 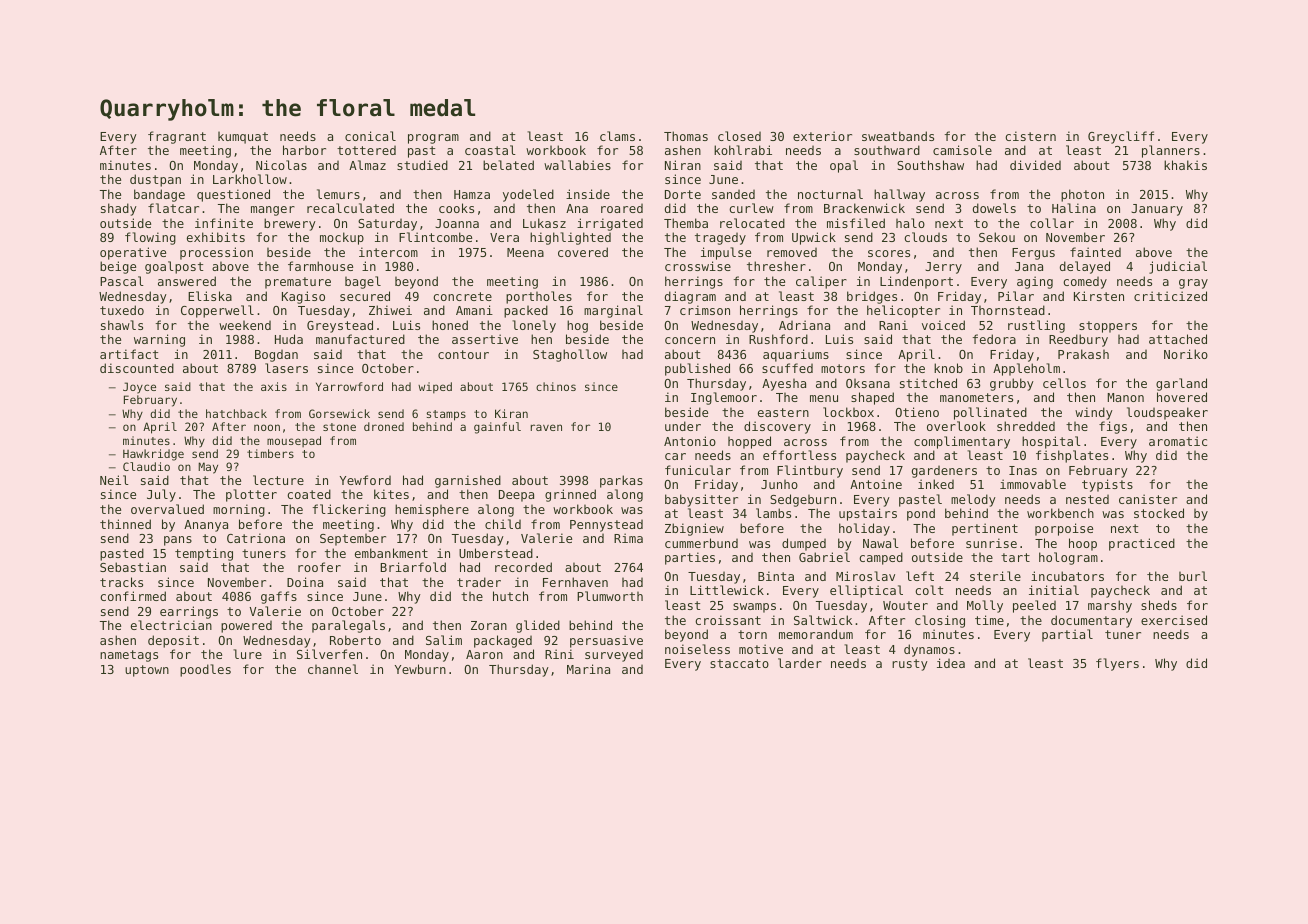 What do you see at coordinates (370, 136) in the screenshot?
I see `conical` at bounding box center [370, 136].
